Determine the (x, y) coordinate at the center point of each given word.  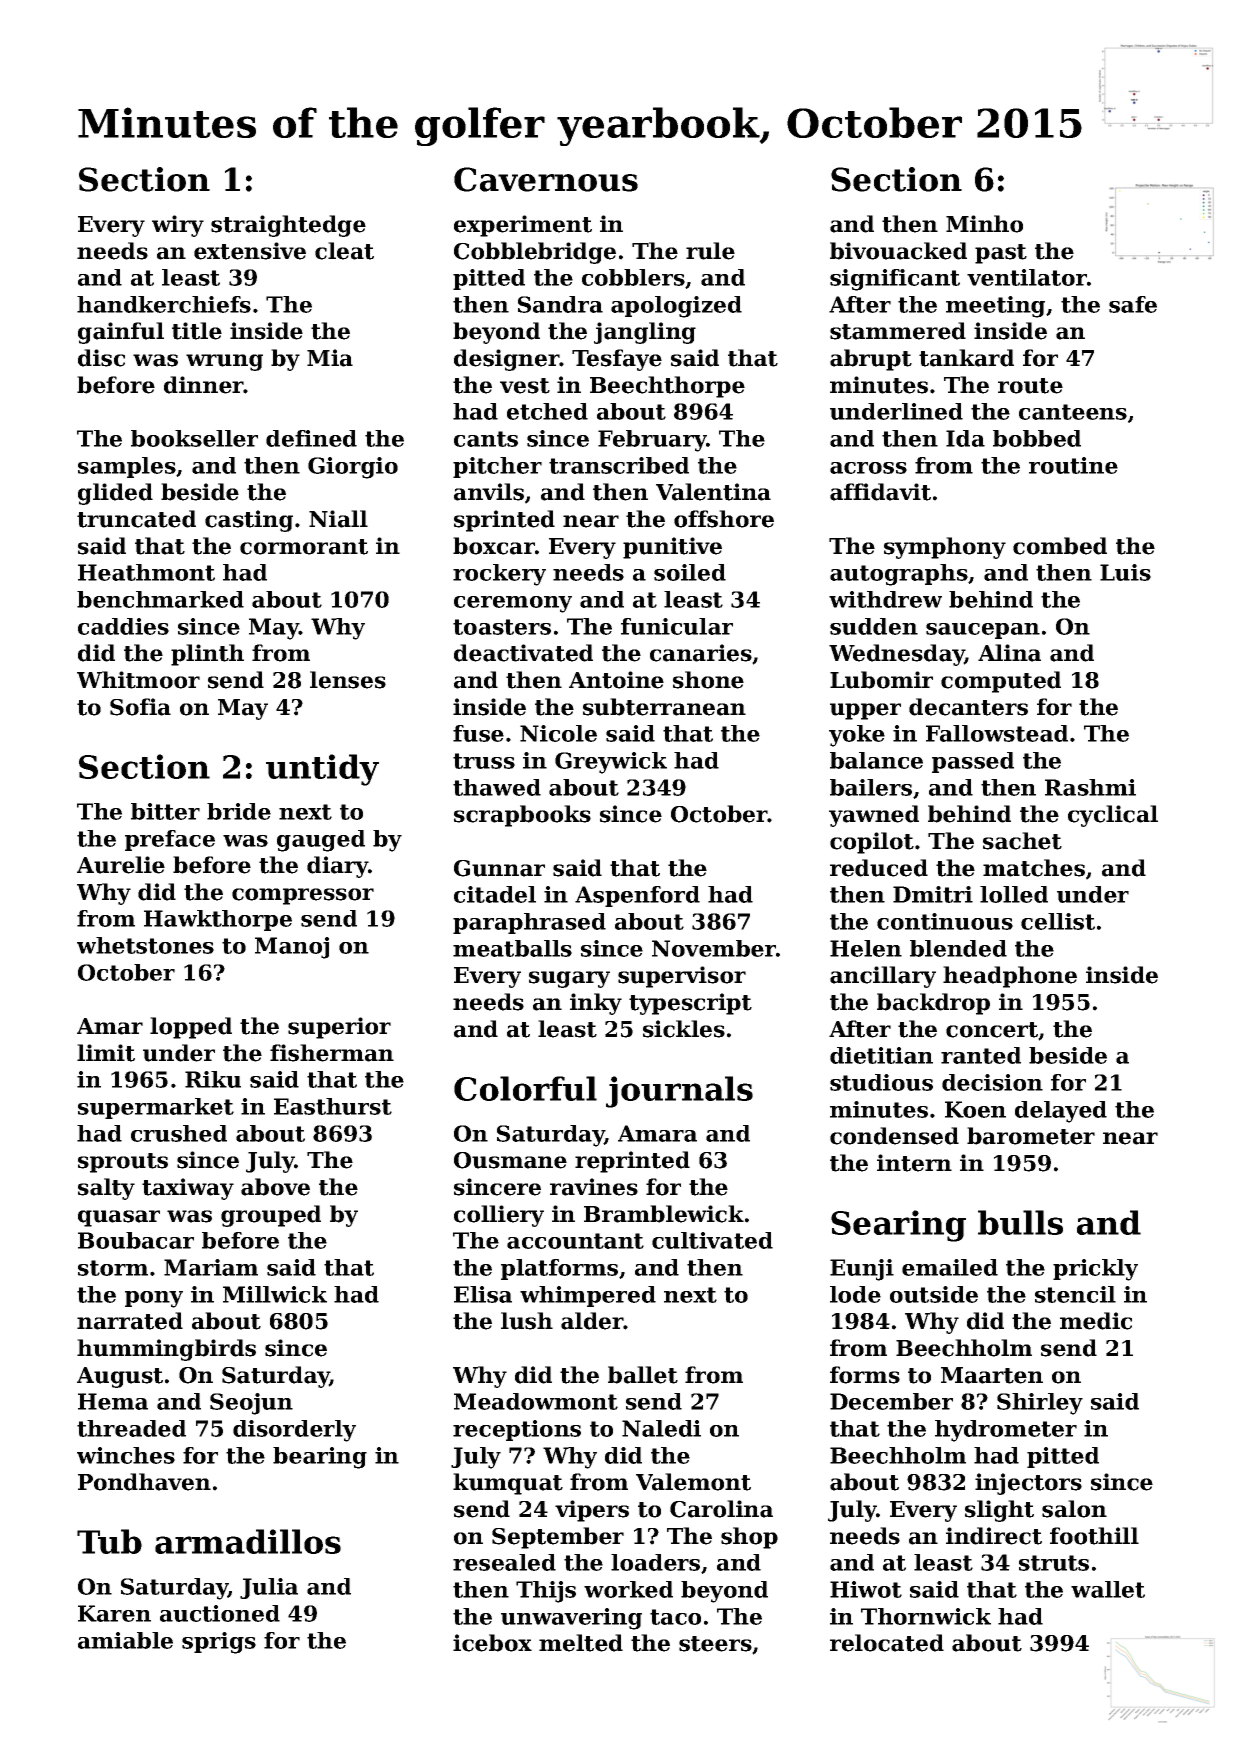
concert (992, 1030)
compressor (303, 896)
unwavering (571, 1619)
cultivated (712, 1240)
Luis (1125, 572)
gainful (121, 333)
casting (249, 521)
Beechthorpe (667, 387)
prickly (1095, 1270)
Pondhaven (144, 1482)
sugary (569, 979)
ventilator (1027, 277)
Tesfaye (617, 360)
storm (113, 1268)
